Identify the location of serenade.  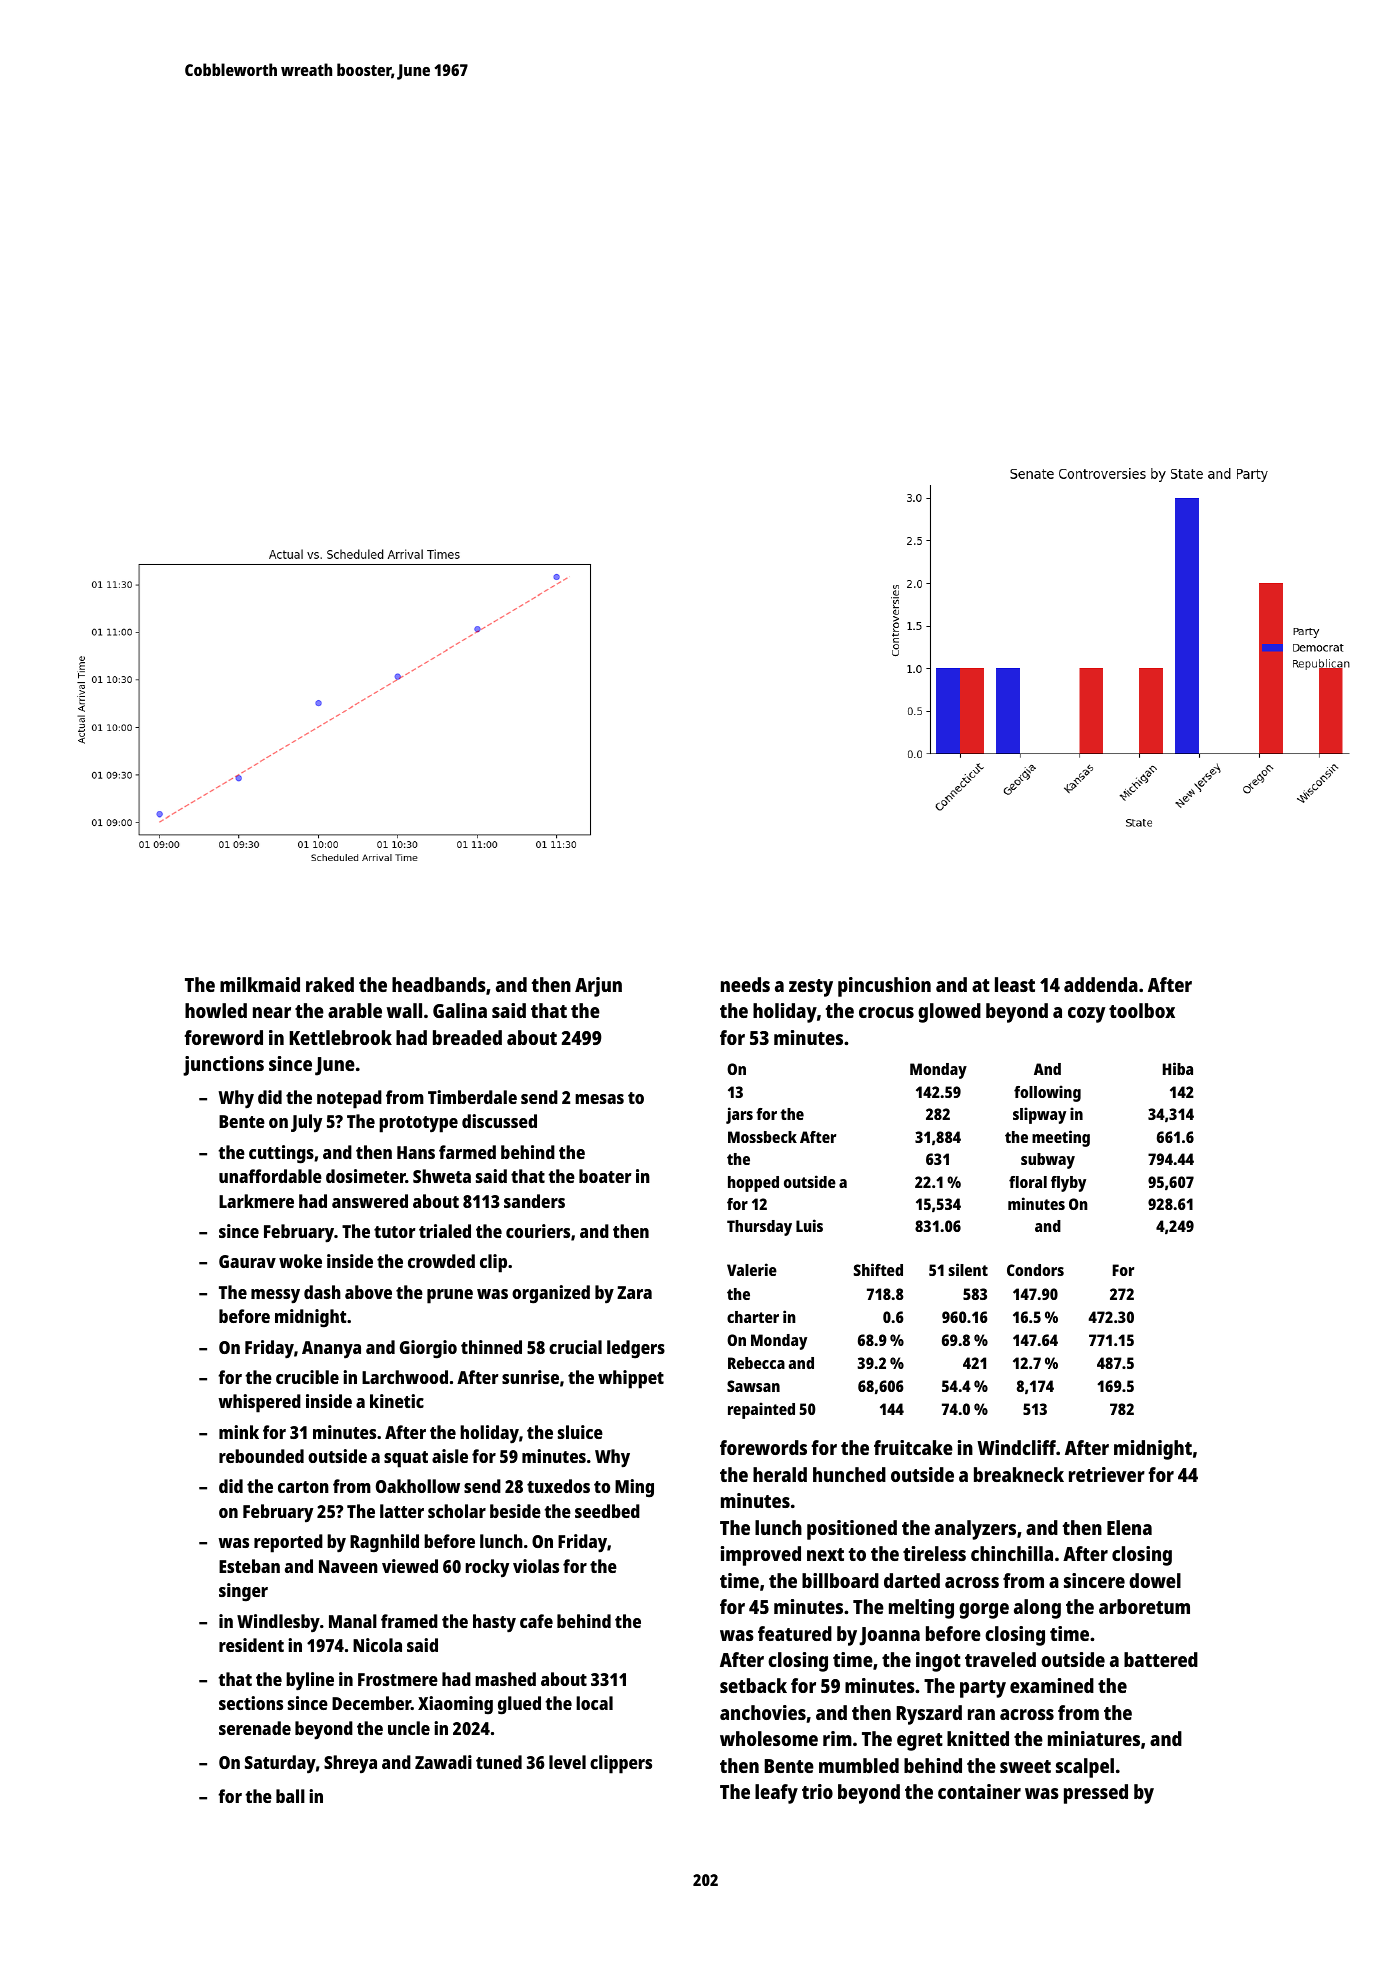
(255, 1728).
